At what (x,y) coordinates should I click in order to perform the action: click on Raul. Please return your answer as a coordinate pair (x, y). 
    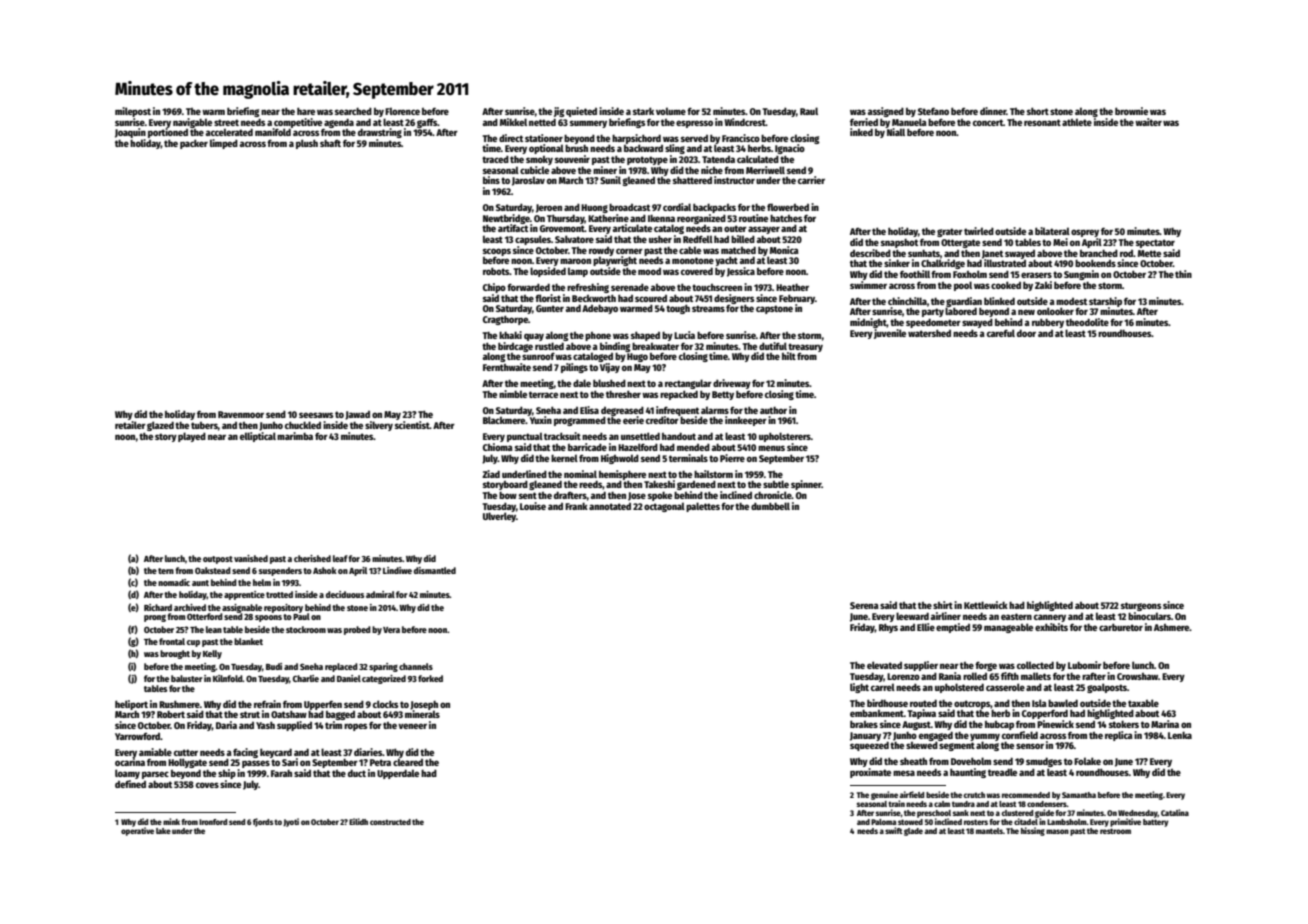
    Looking at the image, I should click on (809, 111).
